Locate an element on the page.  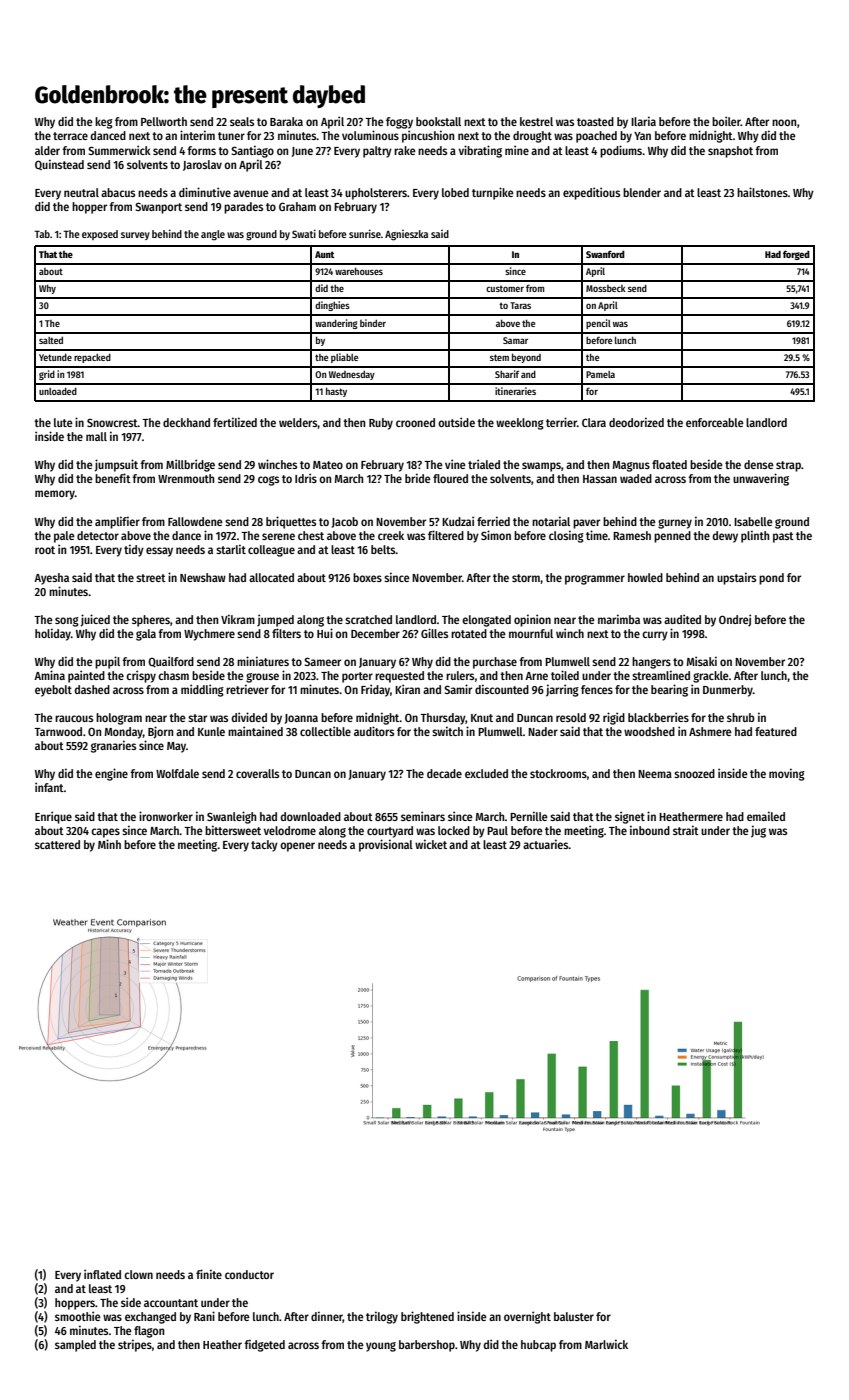
fidgeted is located at coordinates (264, 1345).
